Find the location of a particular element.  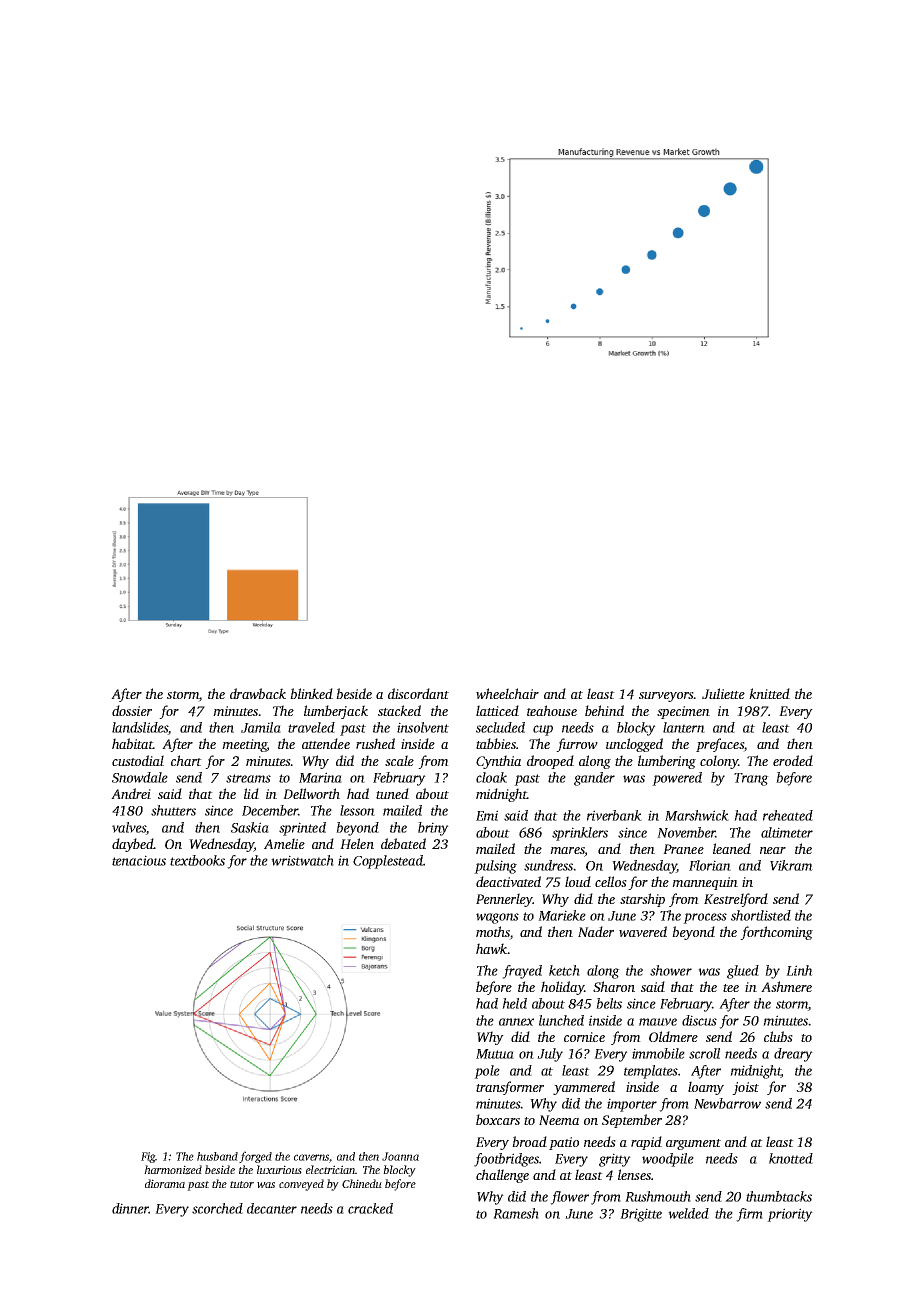

blinked is located at coordinates (311, 693).
